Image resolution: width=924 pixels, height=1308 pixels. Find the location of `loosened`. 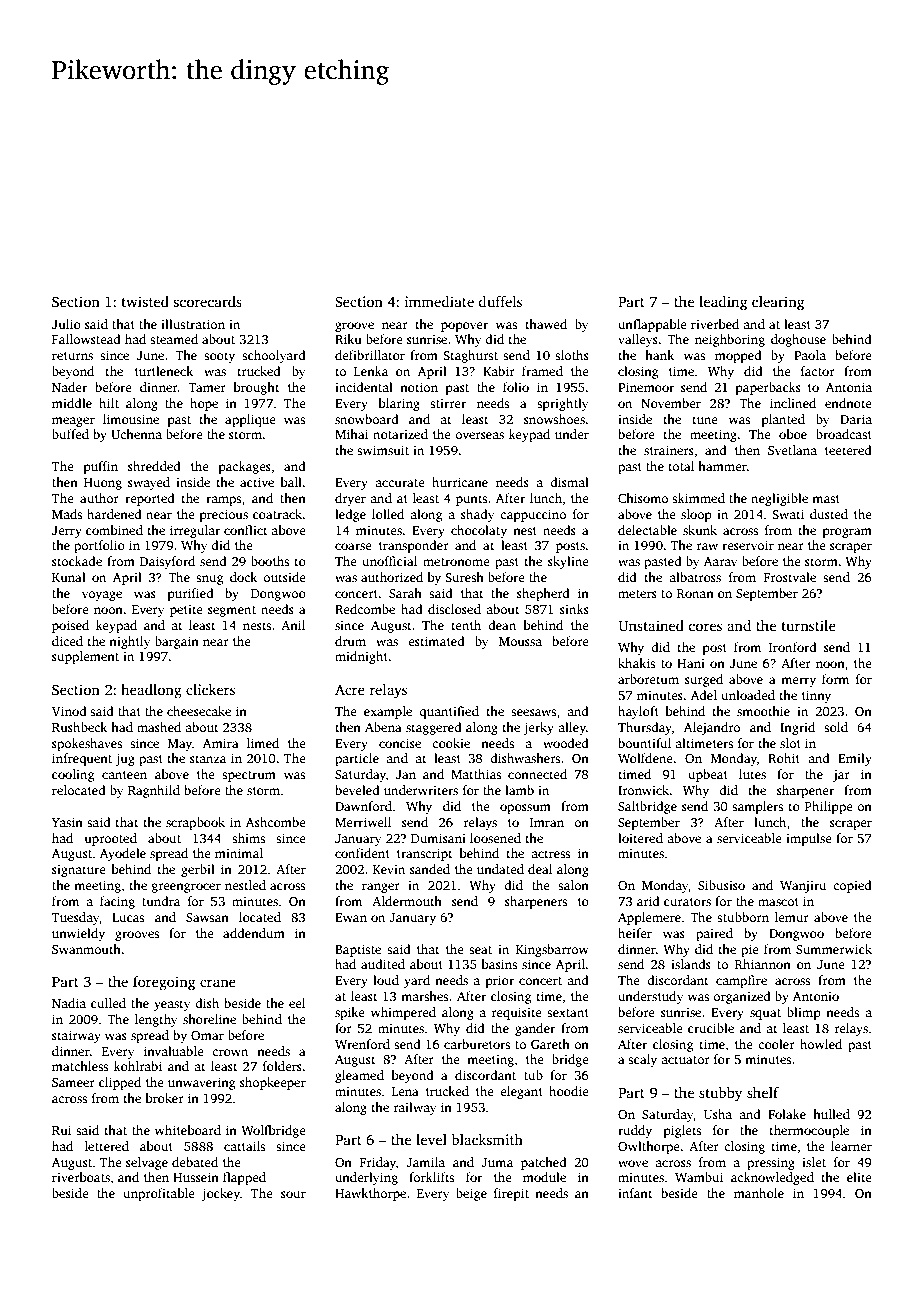

loosened is located at coordinates (495, 838).
